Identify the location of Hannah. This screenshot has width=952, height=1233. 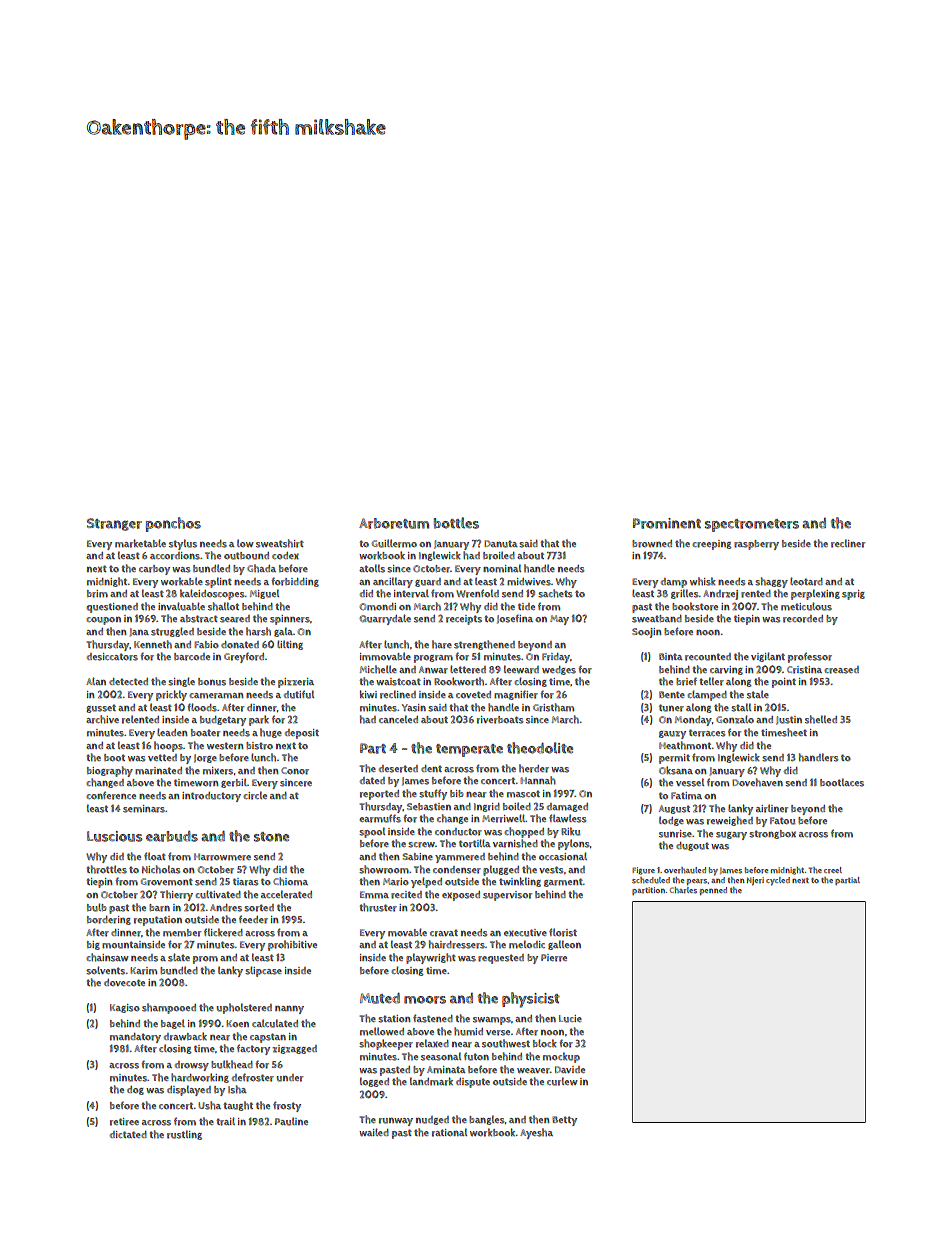
(538, 780).
